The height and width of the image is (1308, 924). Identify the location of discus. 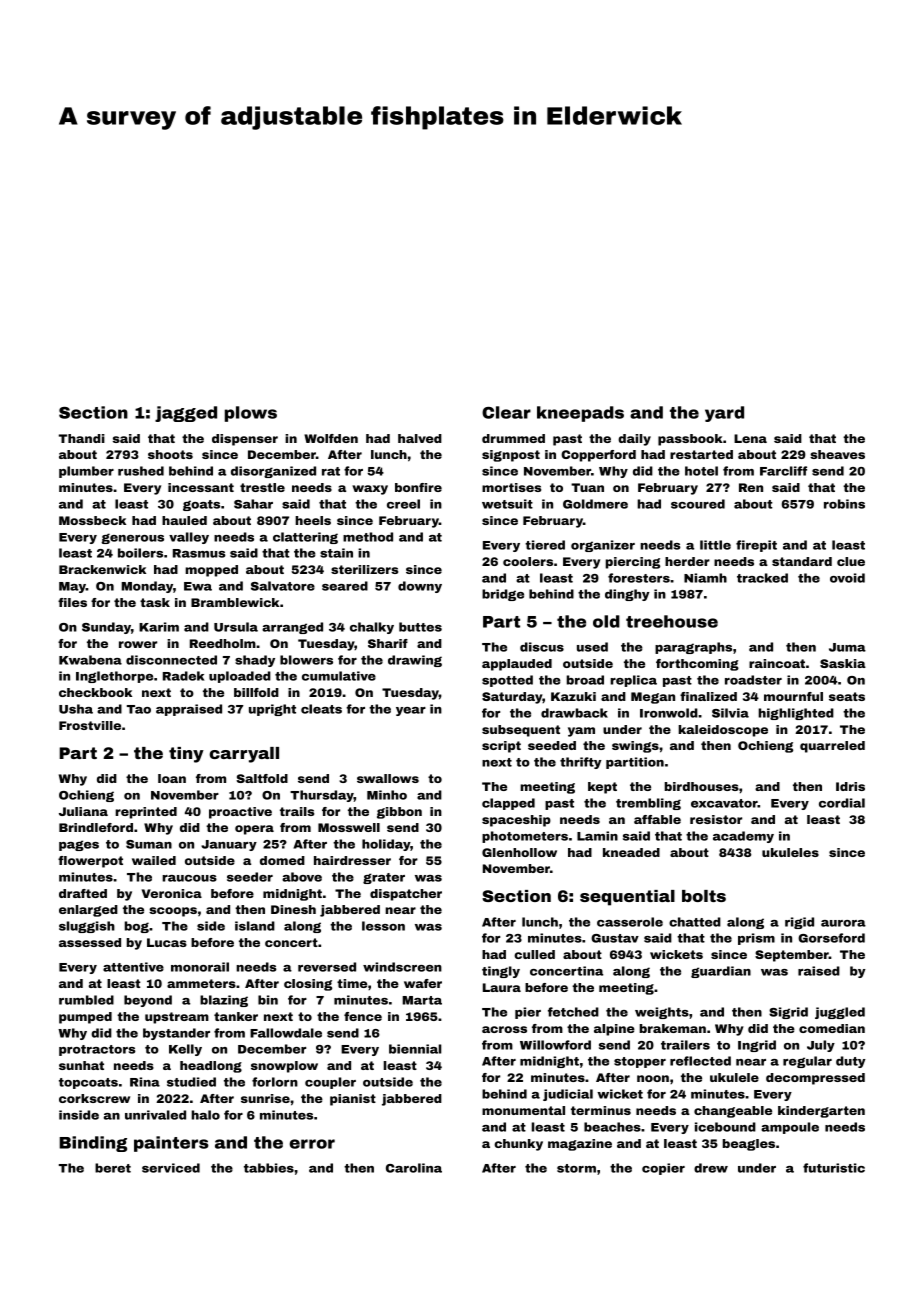
(542, 647).
